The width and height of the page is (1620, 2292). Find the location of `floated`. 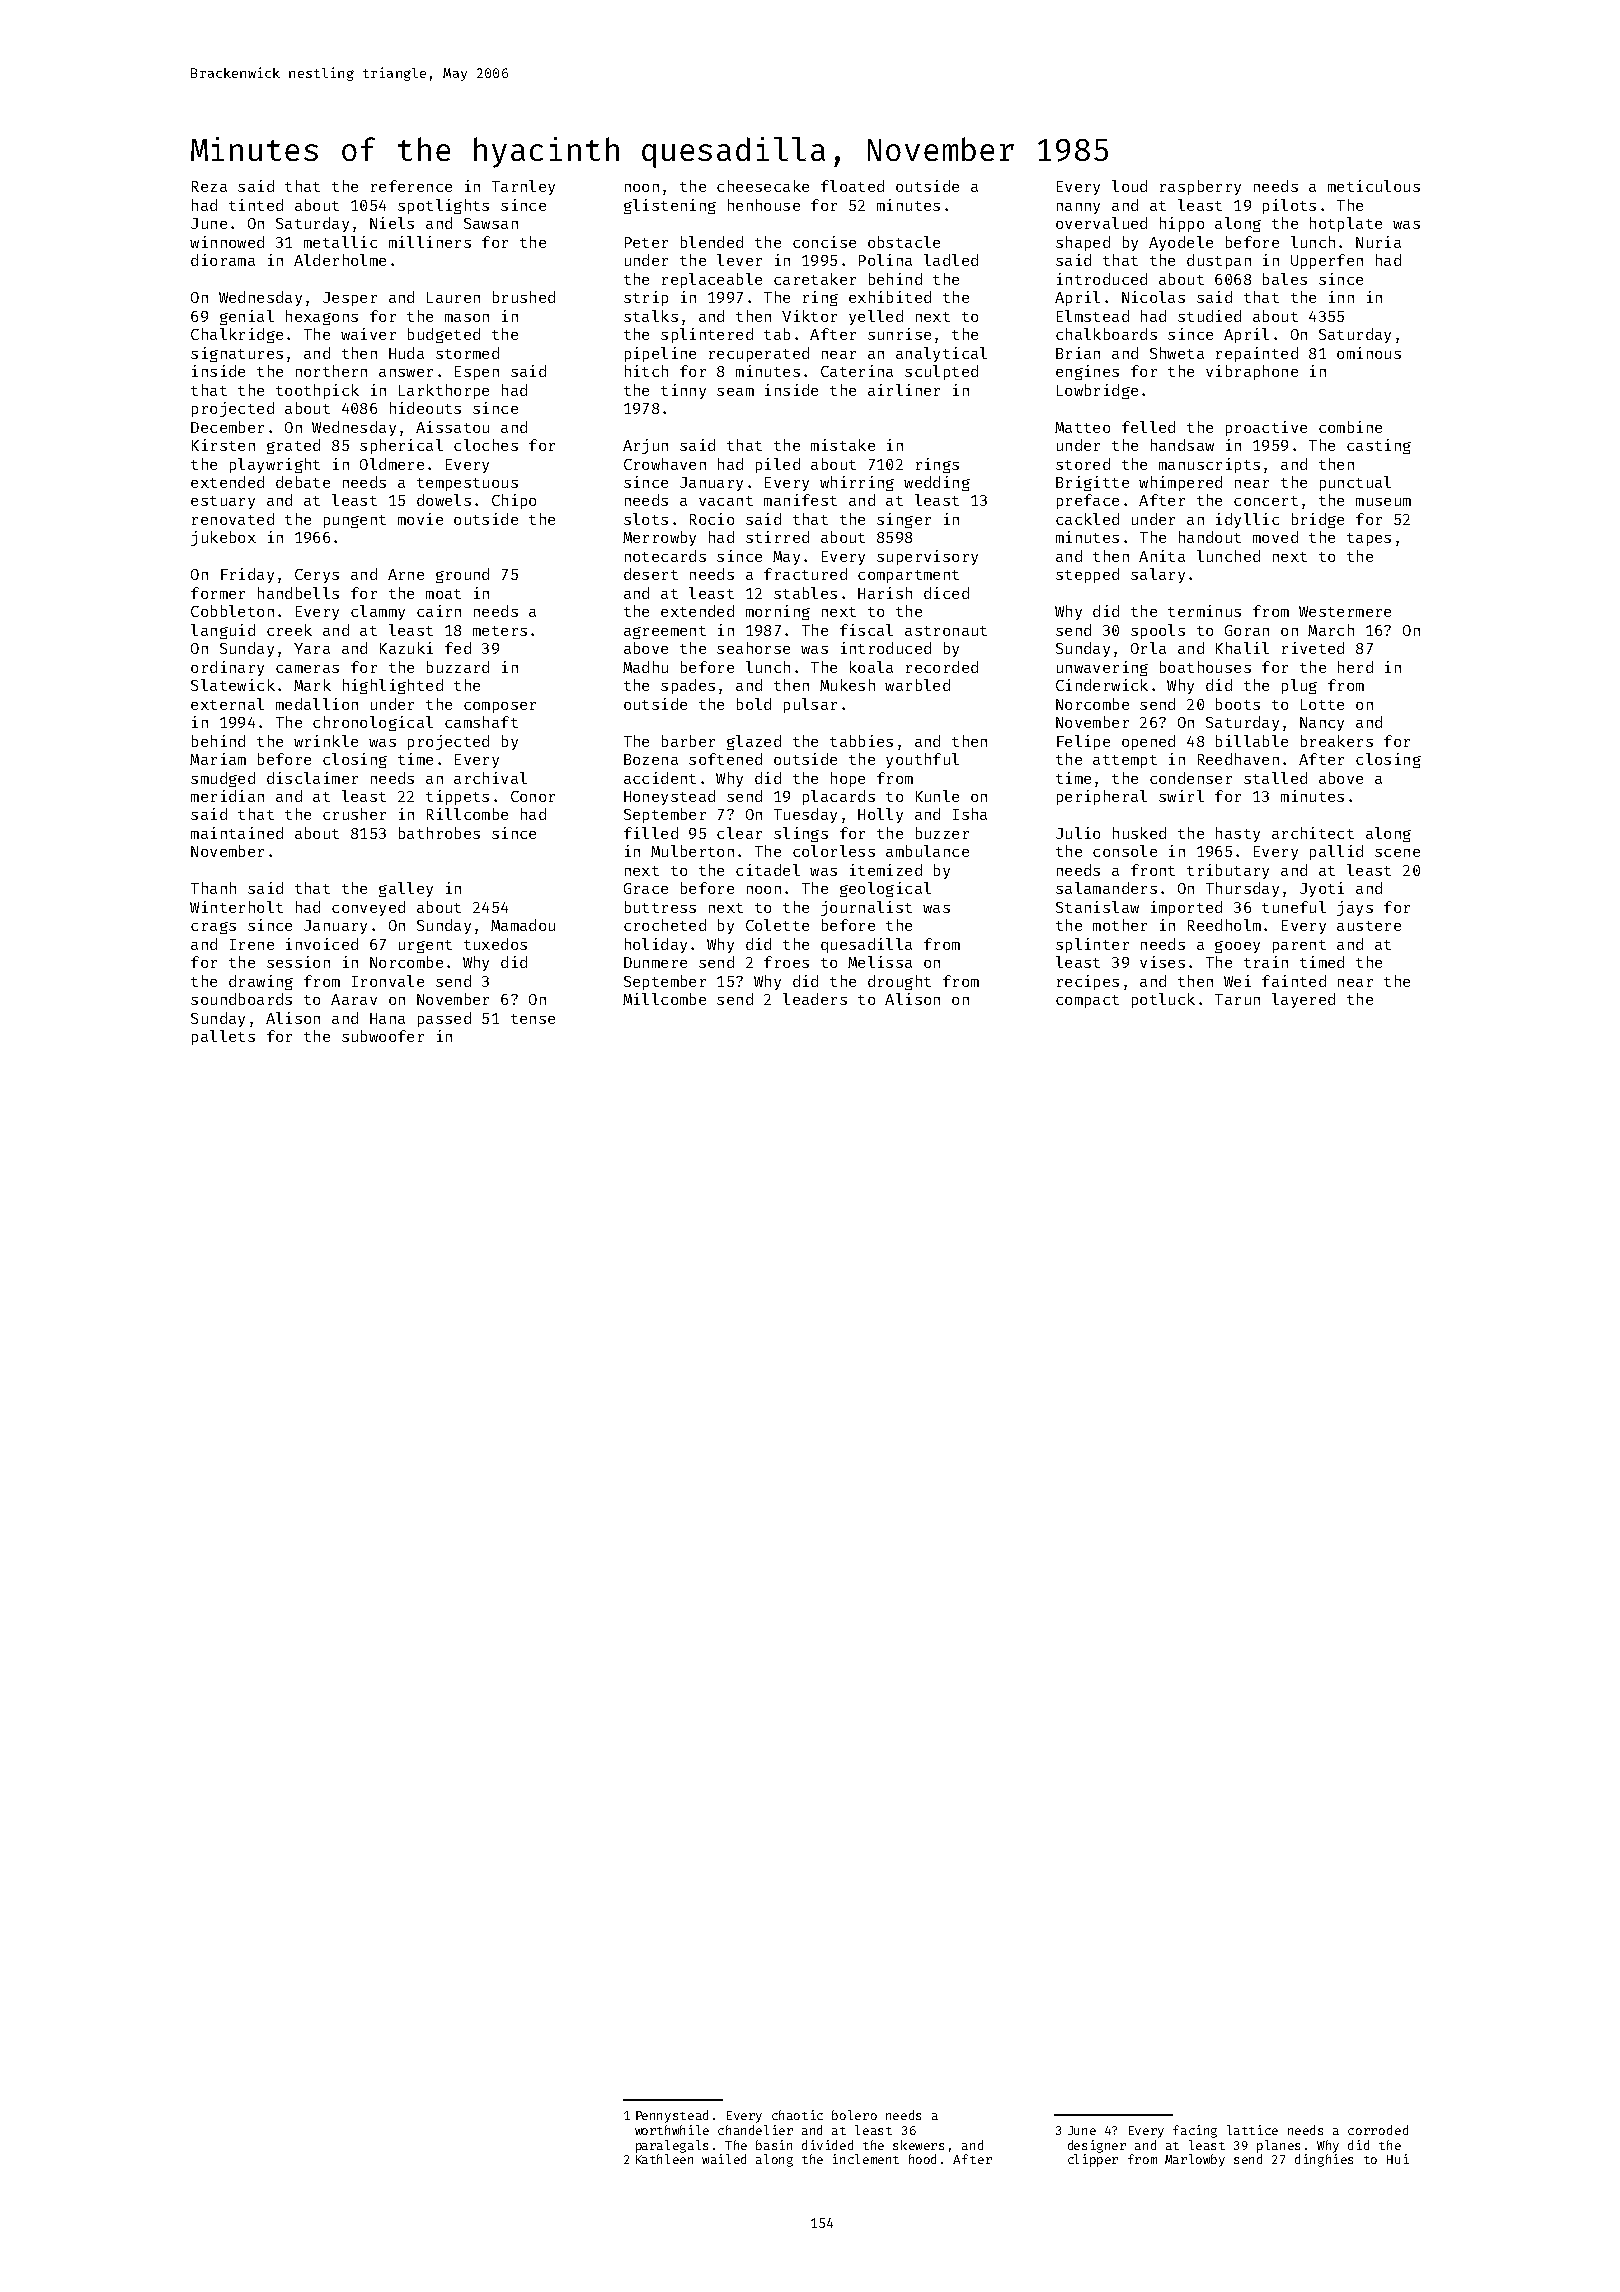

floated is located at coordinates (852, 186).
